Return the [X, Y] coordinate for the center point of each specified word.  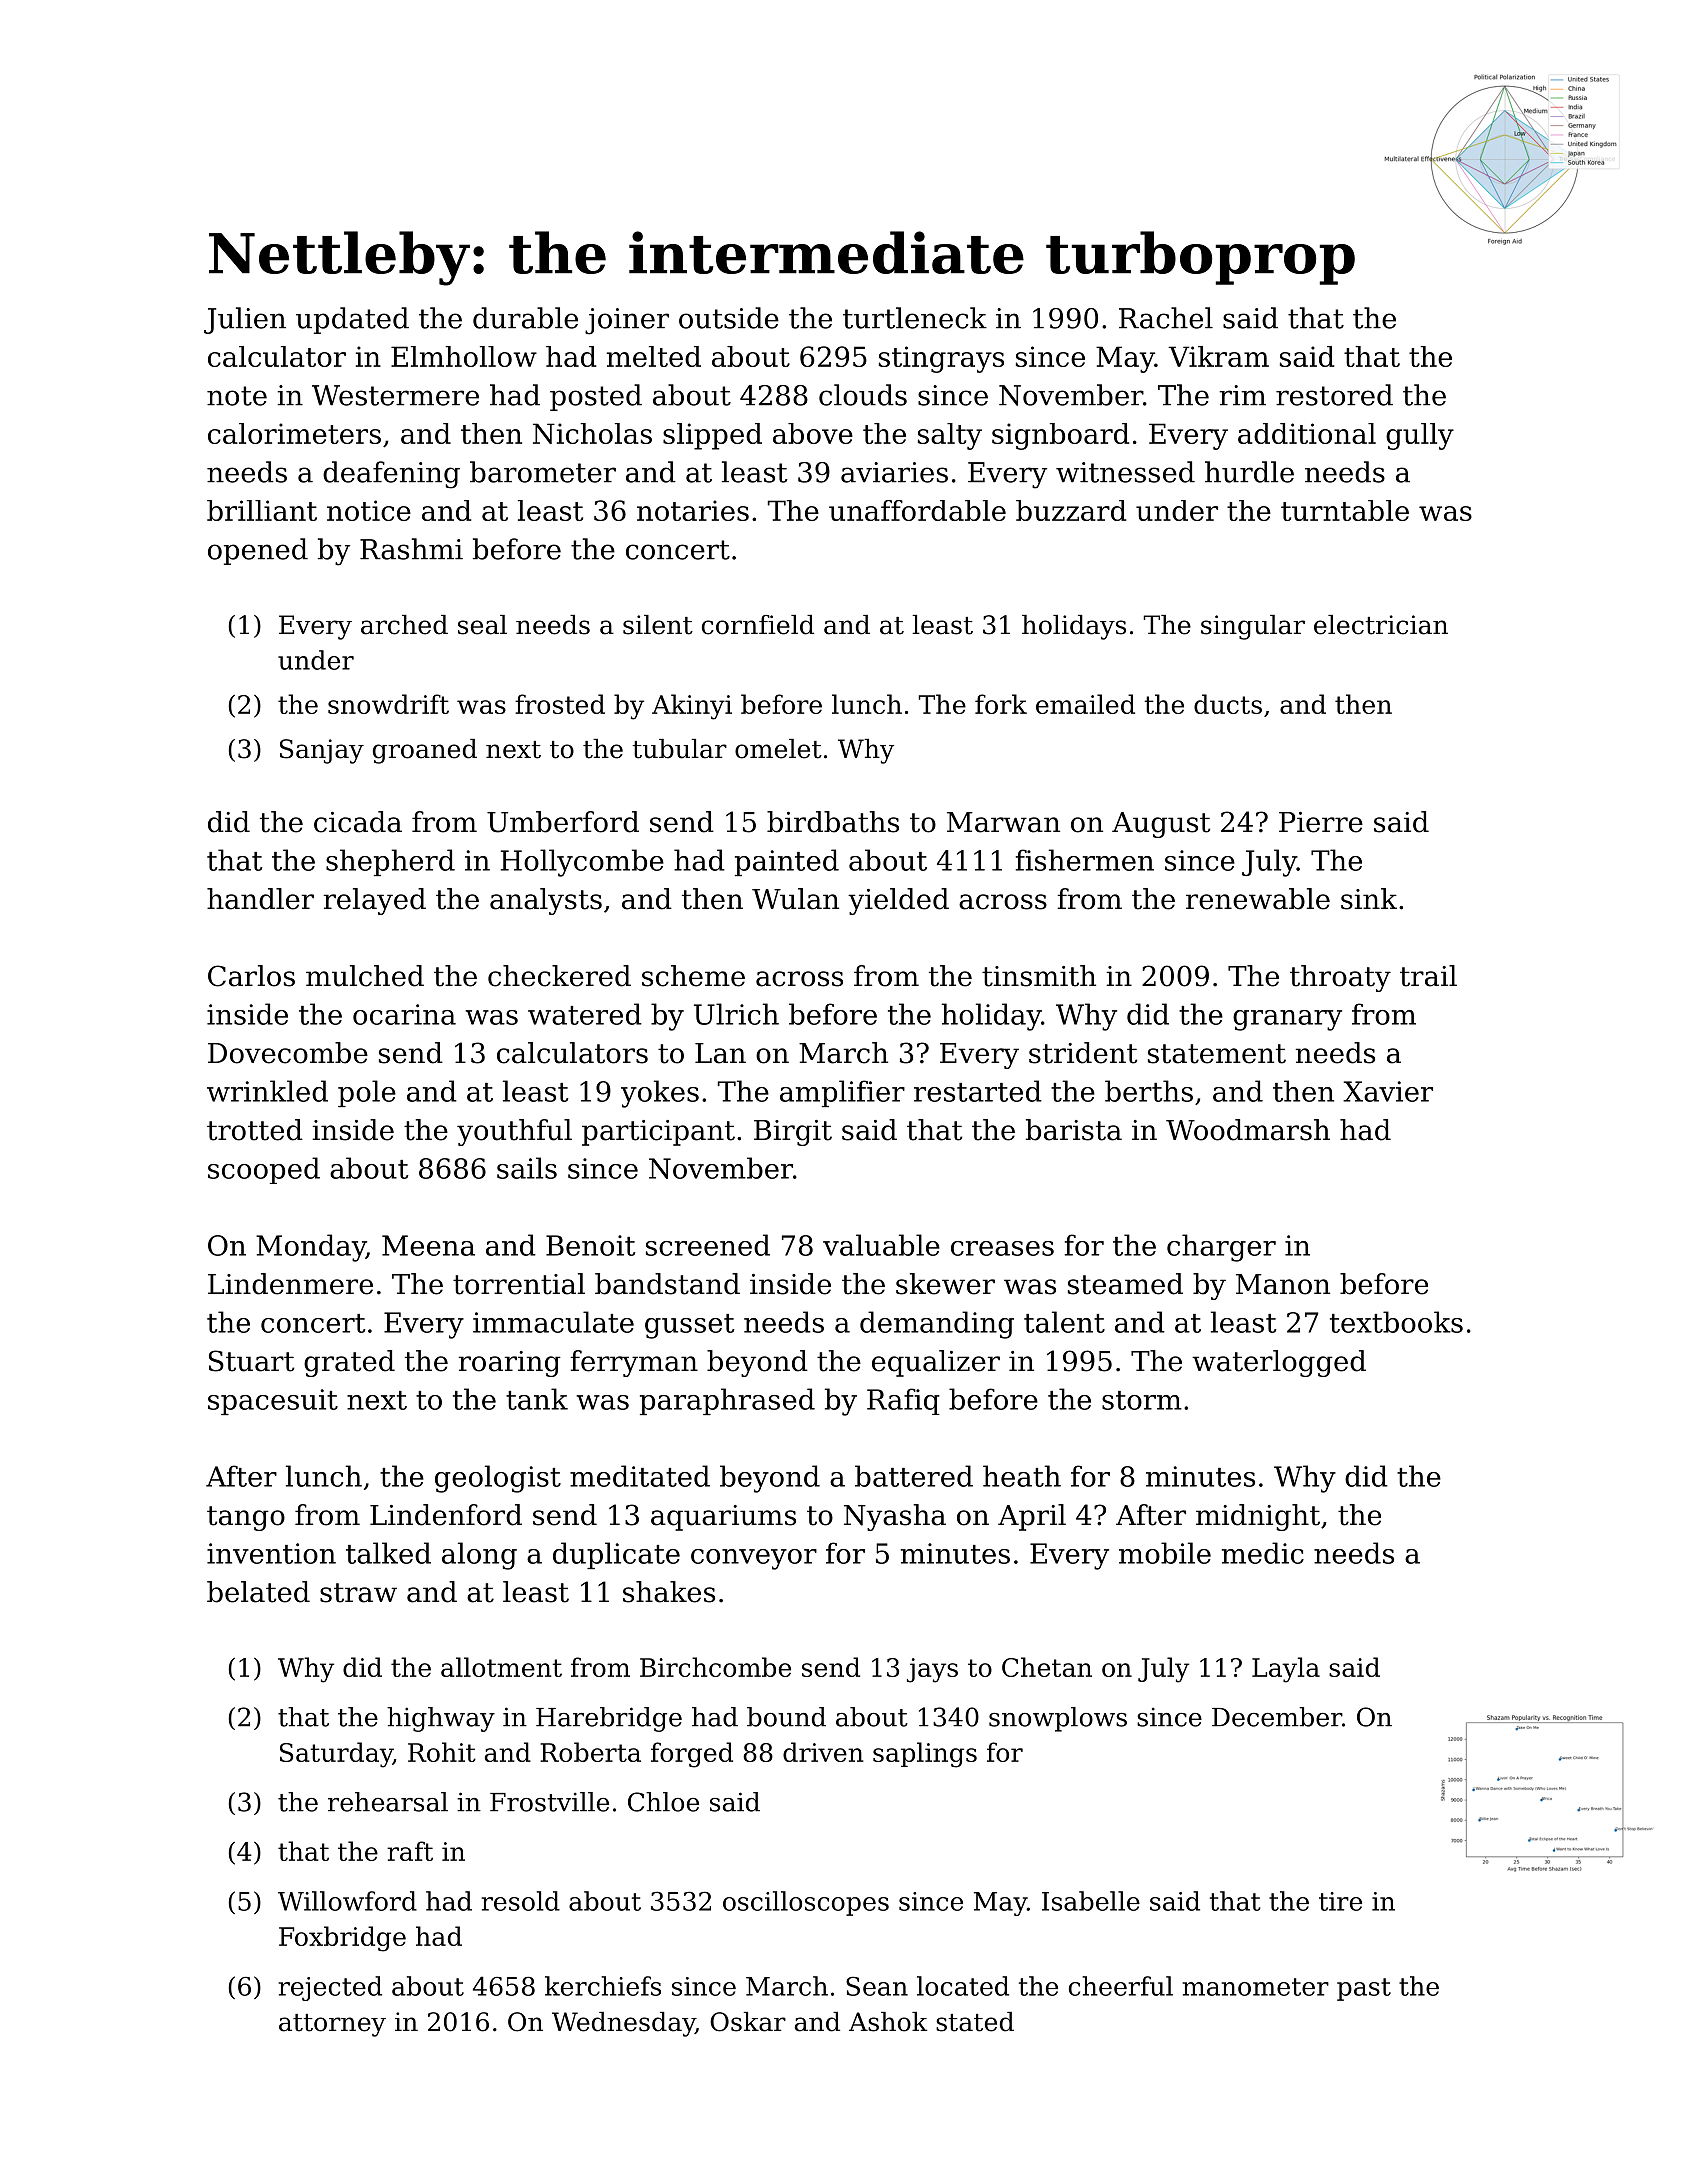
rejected [330, 1988]
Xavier [1388, 1091]
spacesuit [273, 1402]
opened [258, 551]
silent [658, 625]
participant [658, 1133]
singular [1253, 627]
